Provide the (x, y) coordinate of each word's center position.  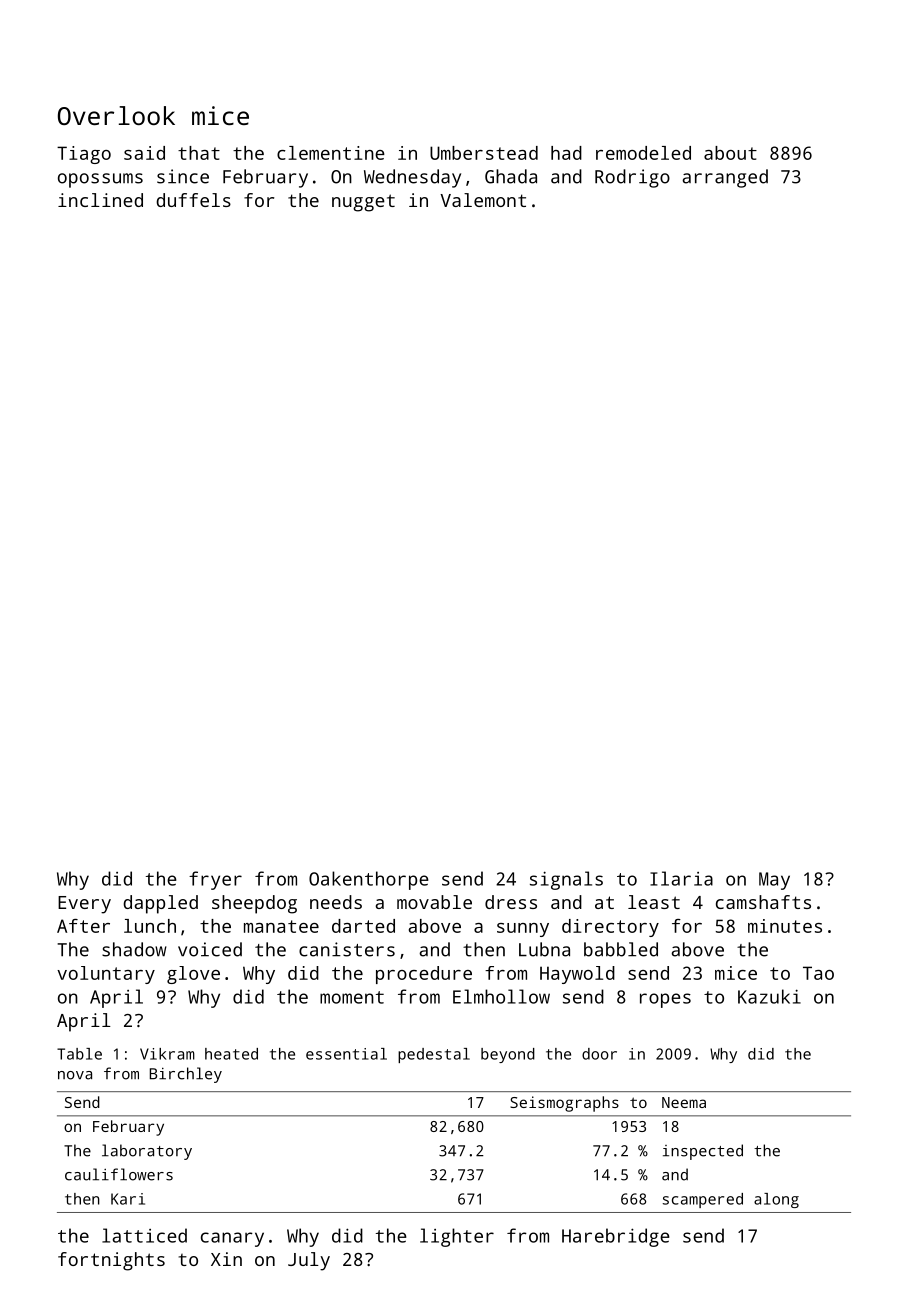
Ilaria (681, 878)
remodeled (643, 153)
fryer (215, 880)
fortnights (111, 1261)
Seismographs (564, 1104)
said (144, 153)
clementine (331, 153)
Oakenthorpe (369, 880)
